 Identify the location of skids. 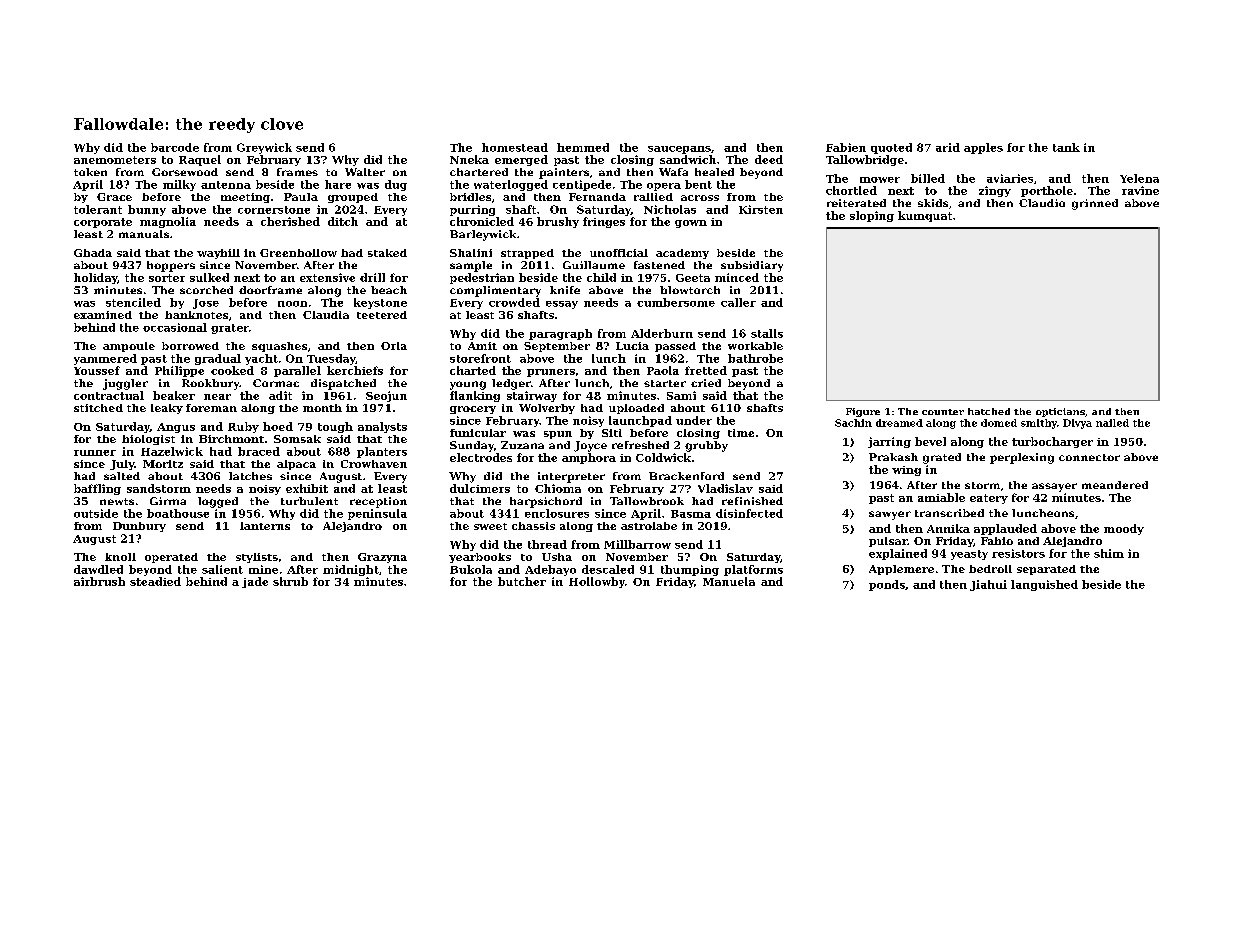
(933, 203).
